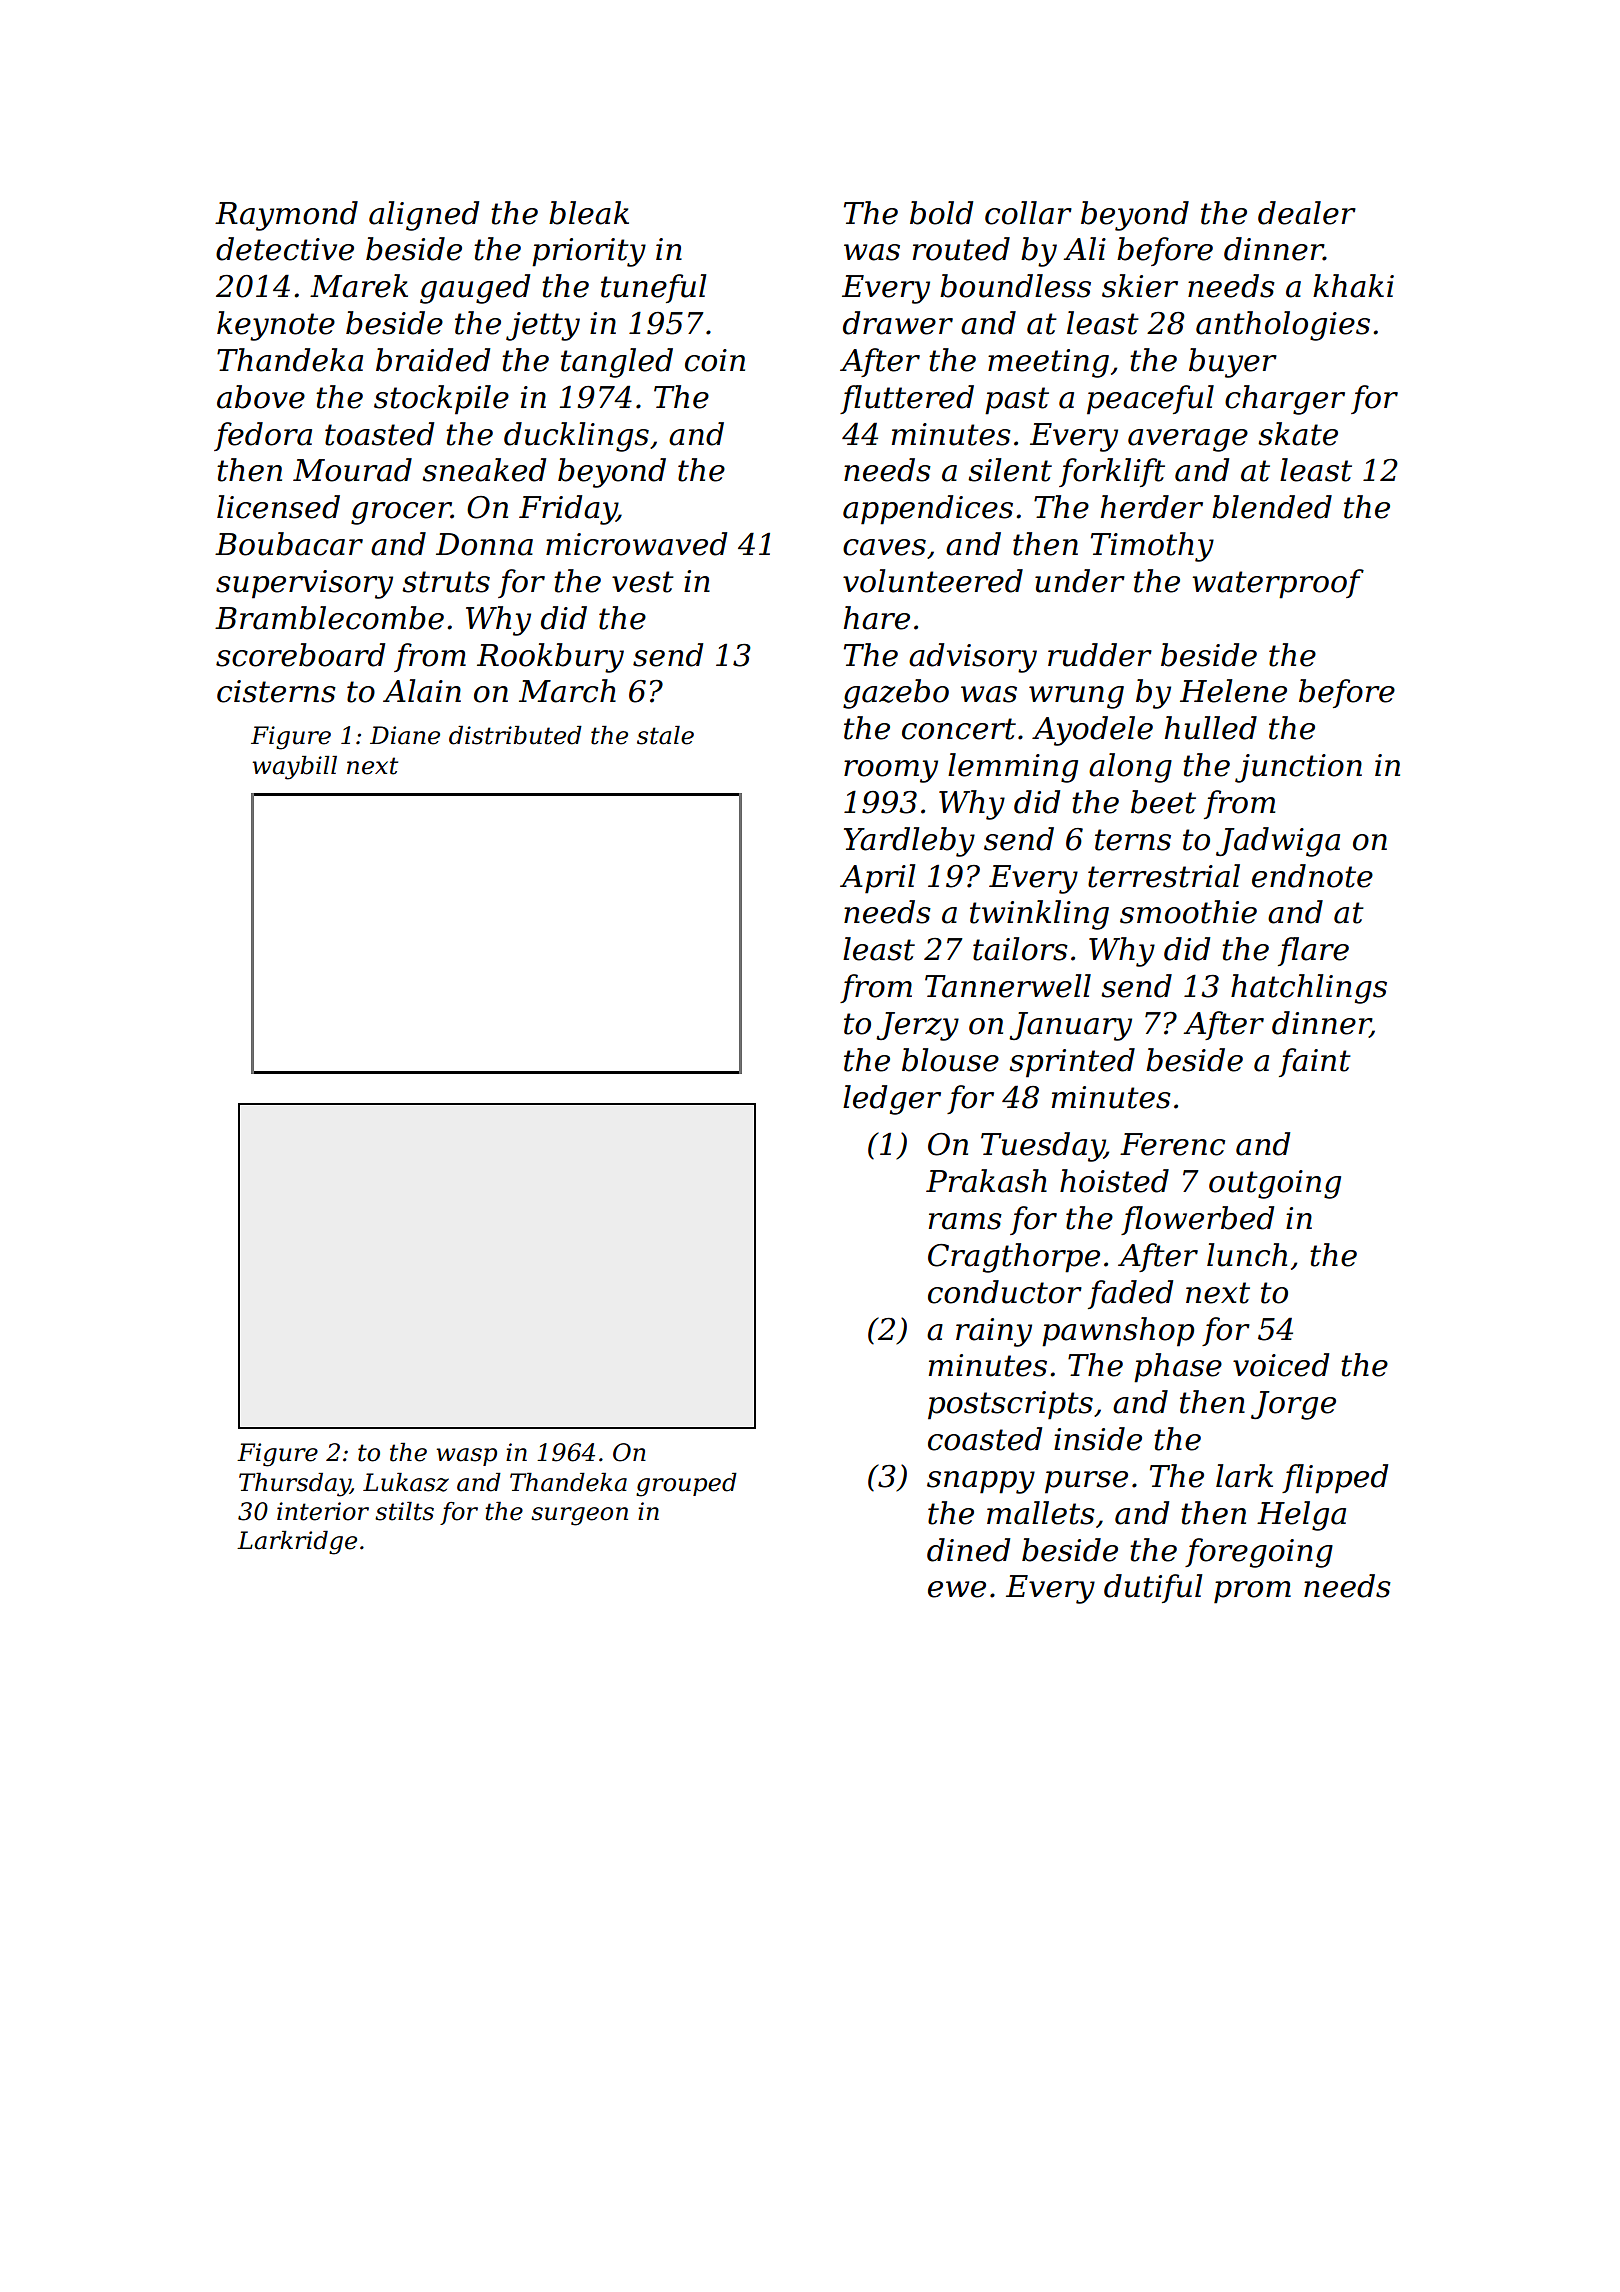 This image has height=2292, width=1620. What do you see at coordinates (466, 1457) in the image?
I see `wasp` at bounding box center [466, 1457].
